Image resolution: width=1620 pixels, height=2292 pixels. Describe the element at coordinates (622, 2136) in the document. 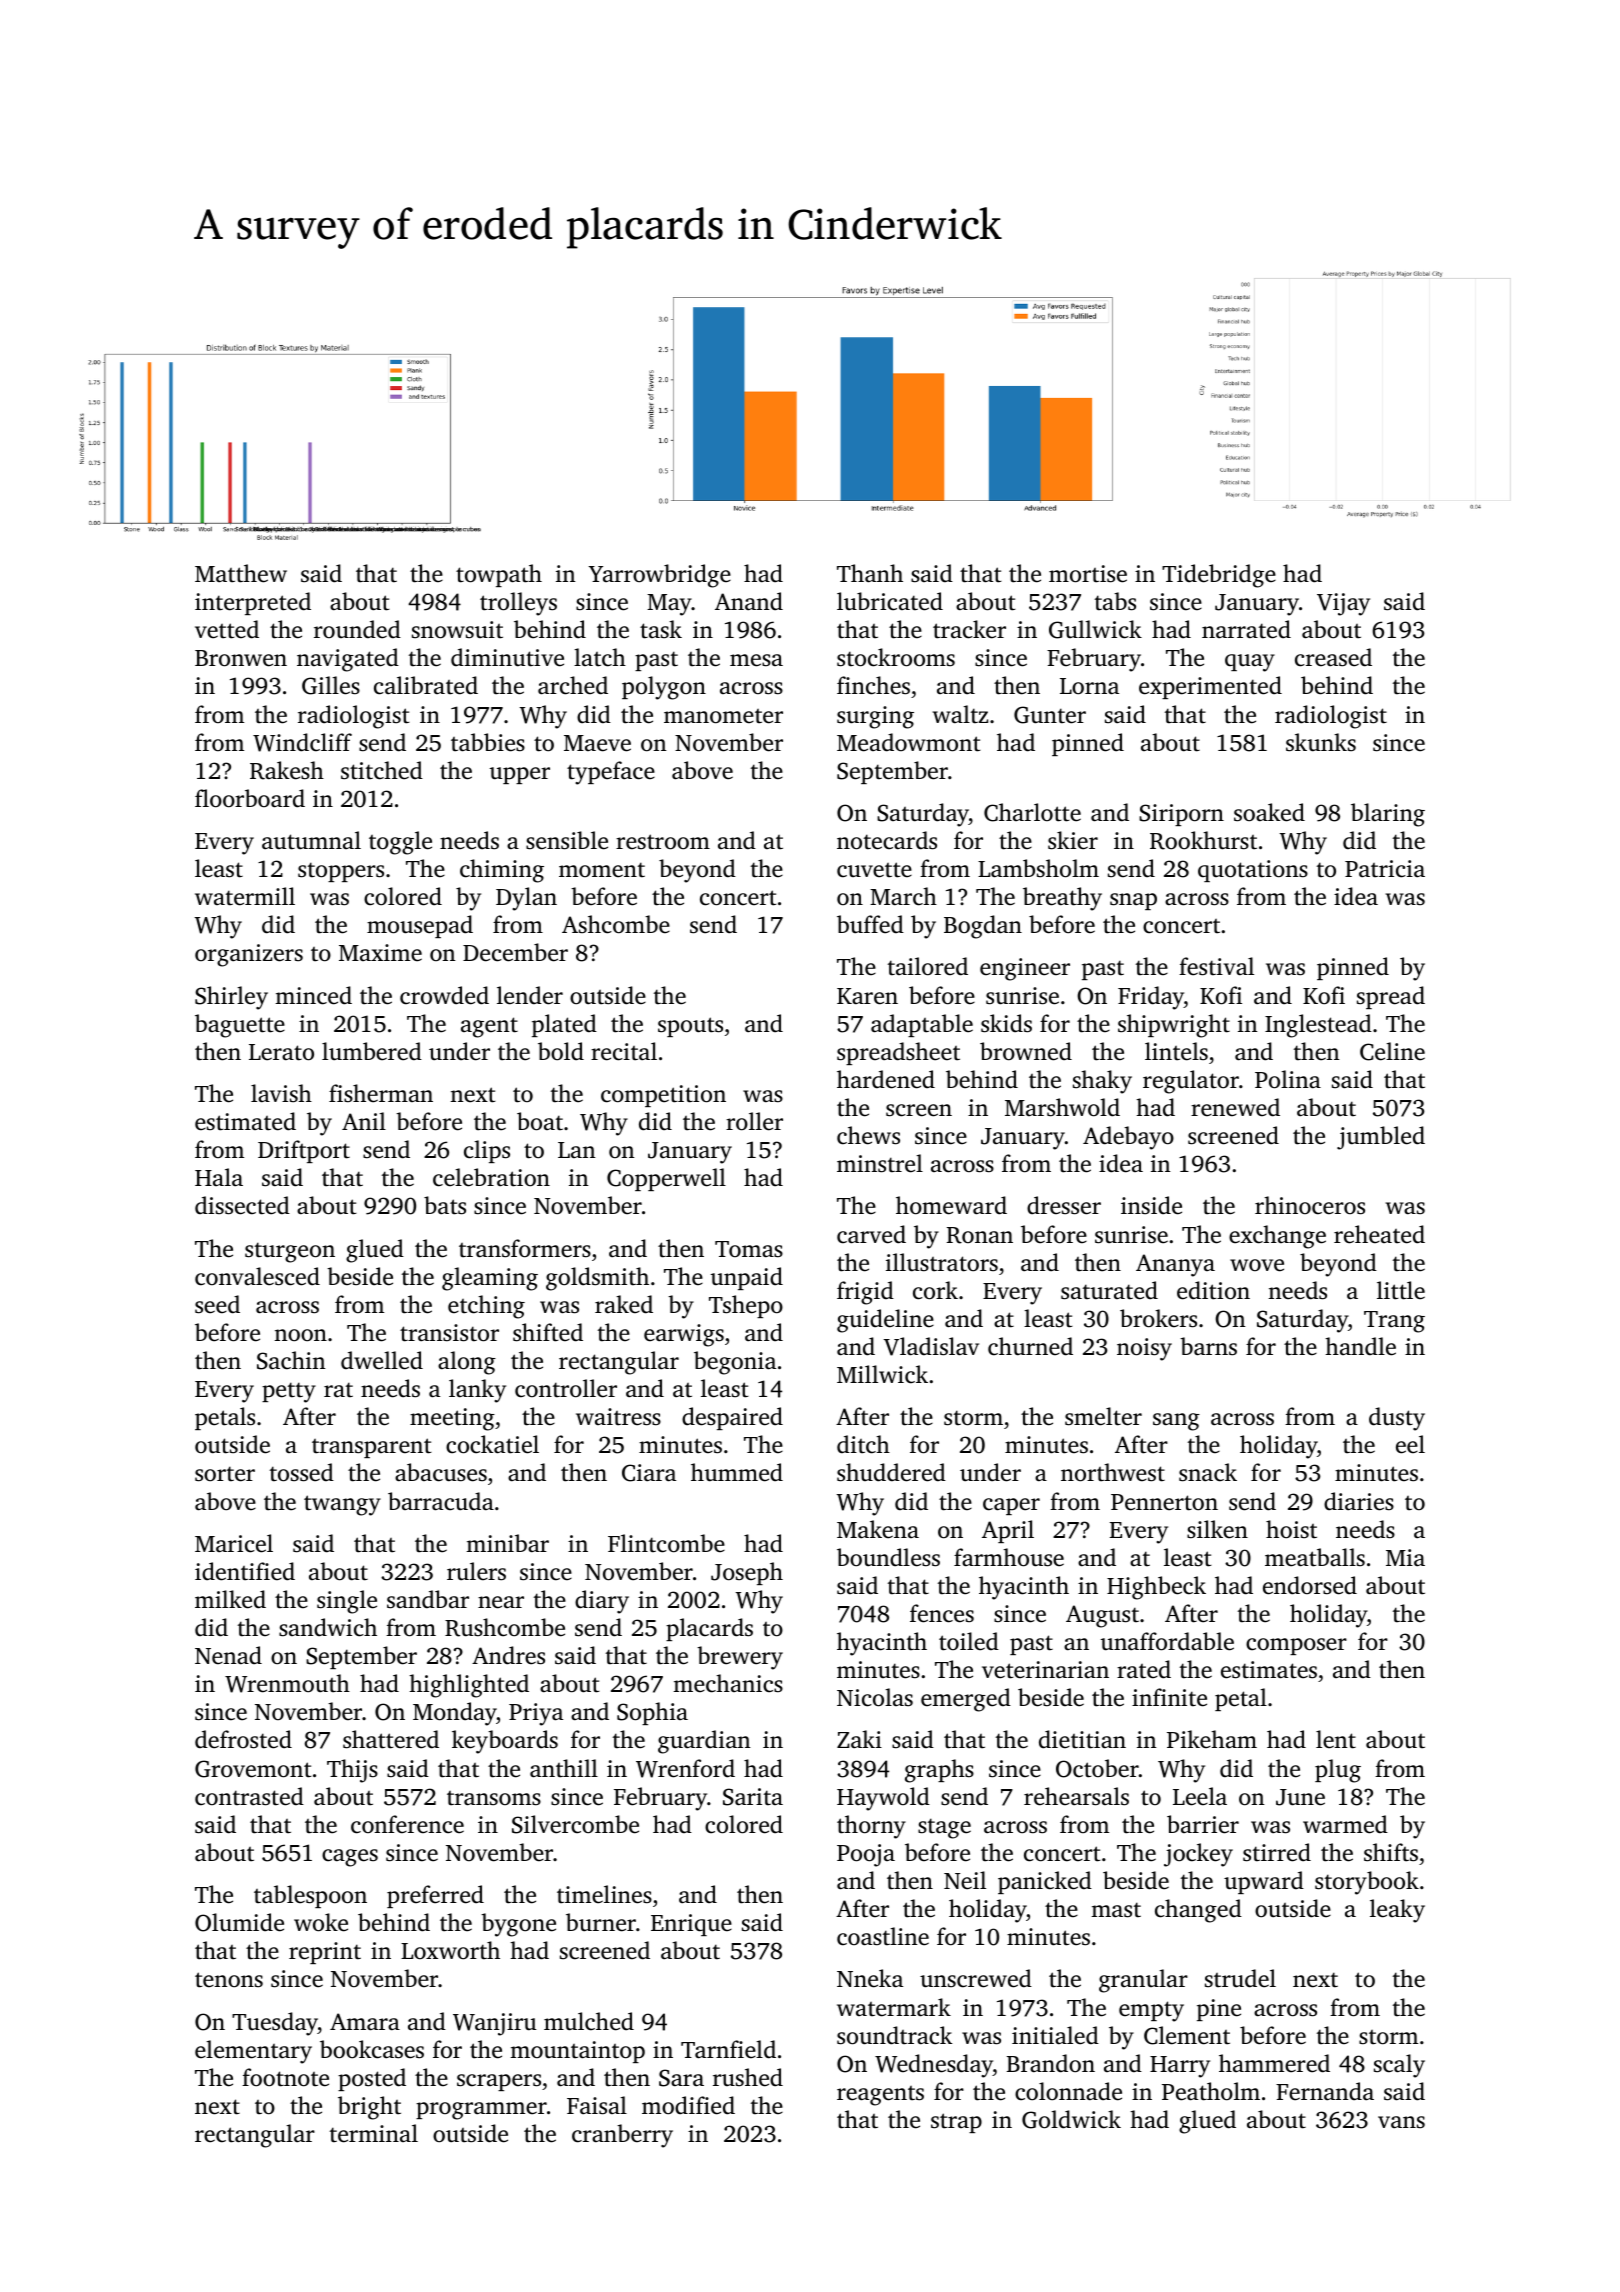

I see `cranberry` at that location.
